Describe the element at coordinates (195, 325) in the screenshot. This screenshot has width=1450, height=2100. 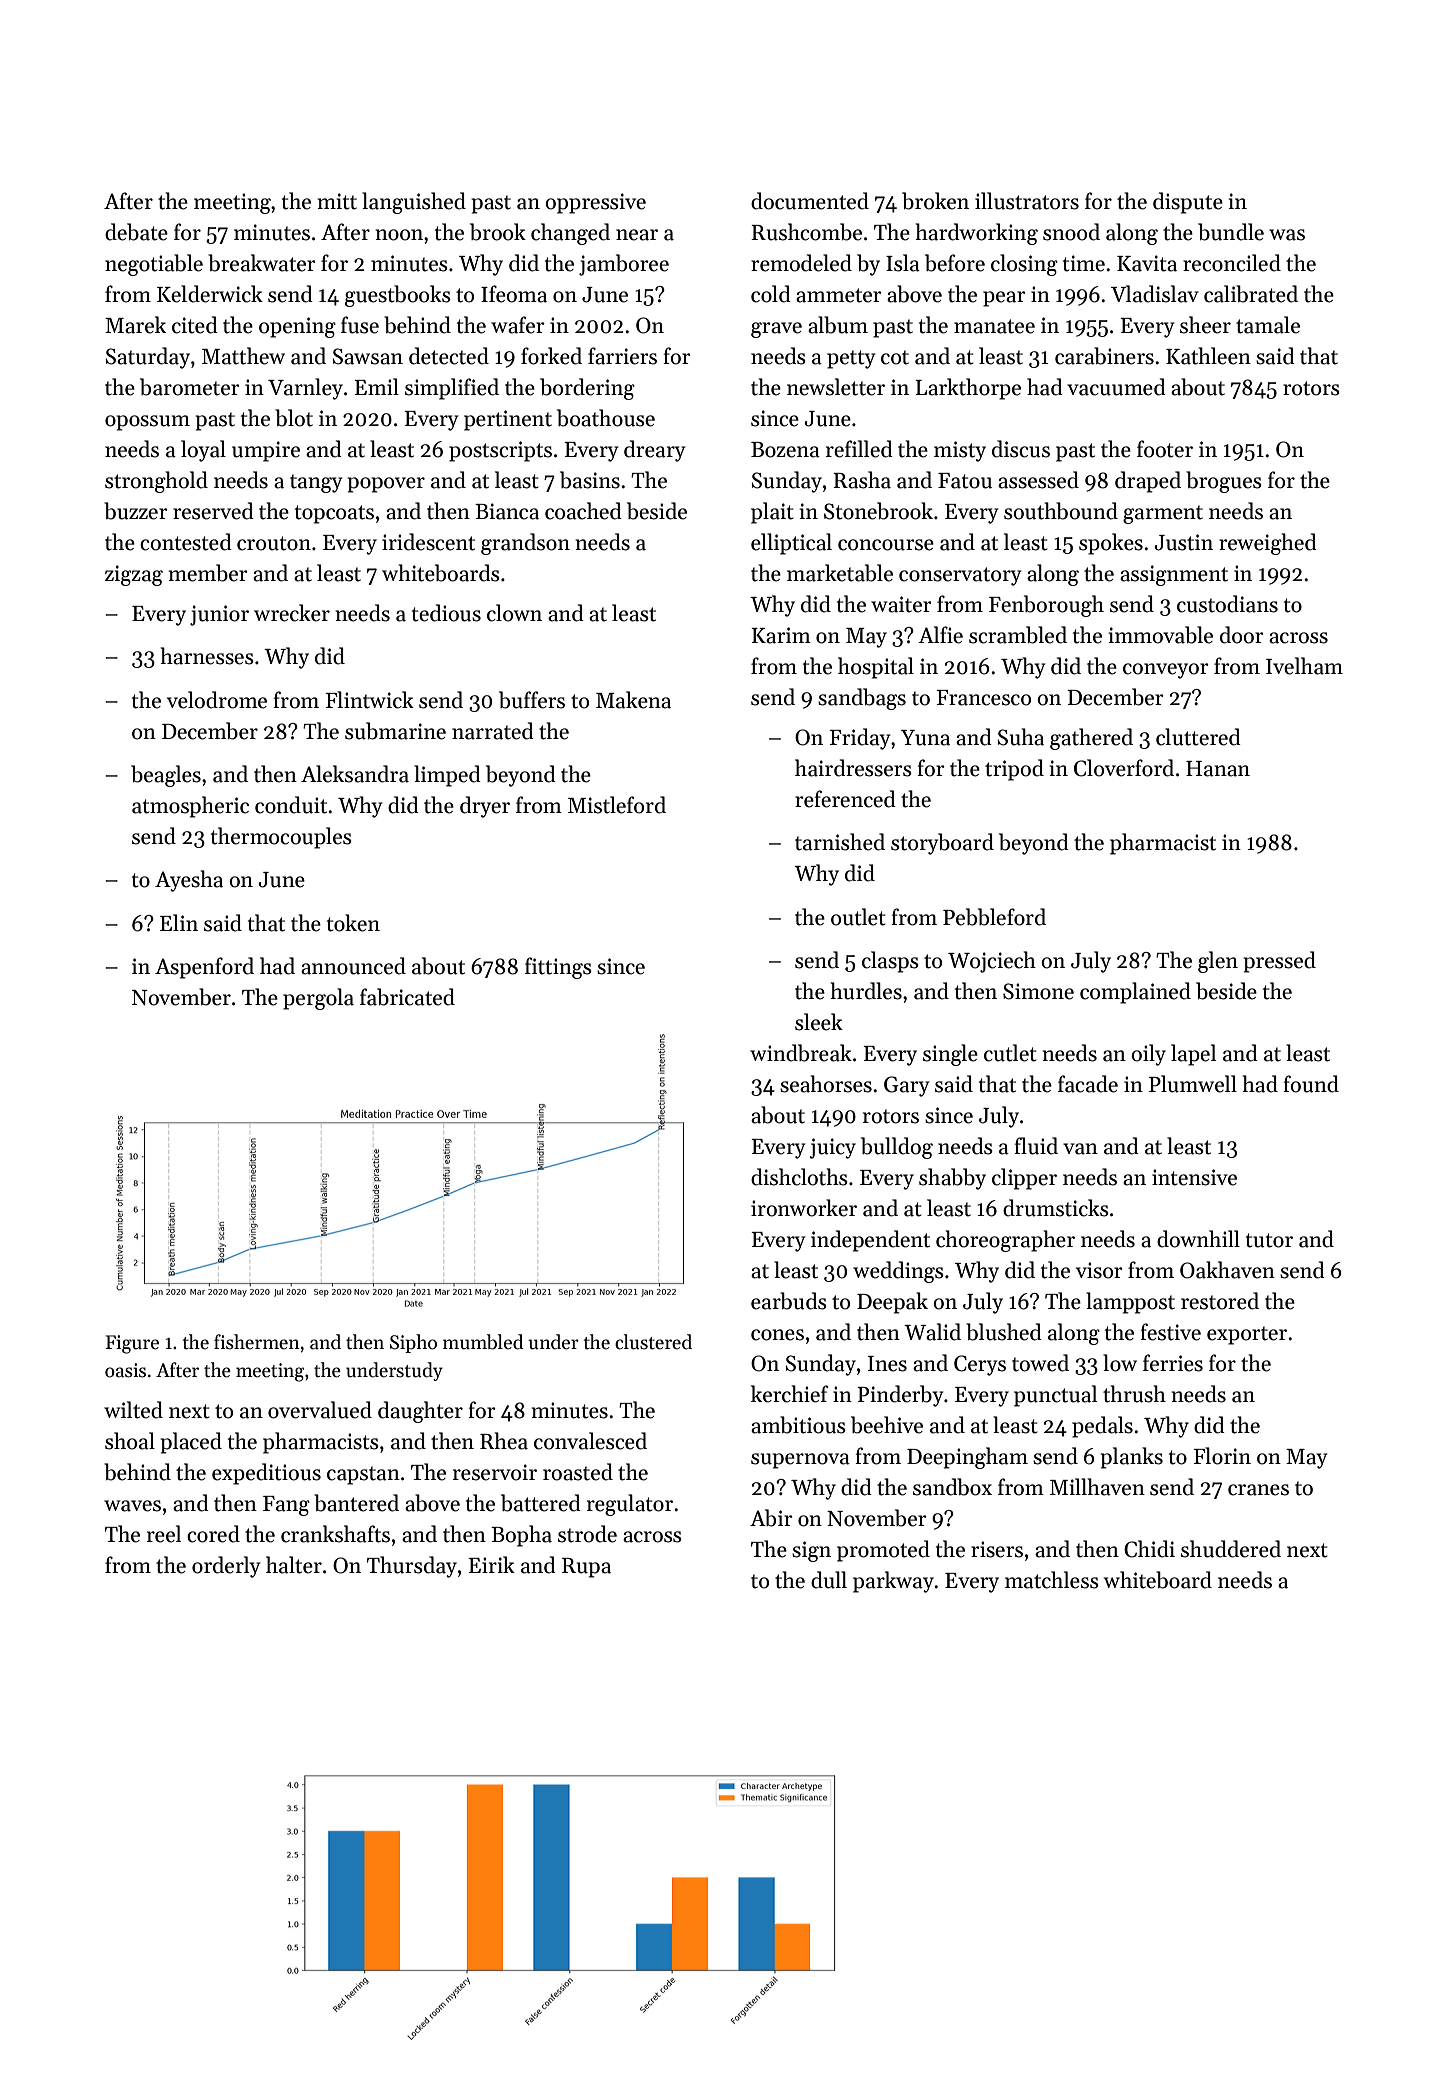
I see `cited` at that location.
